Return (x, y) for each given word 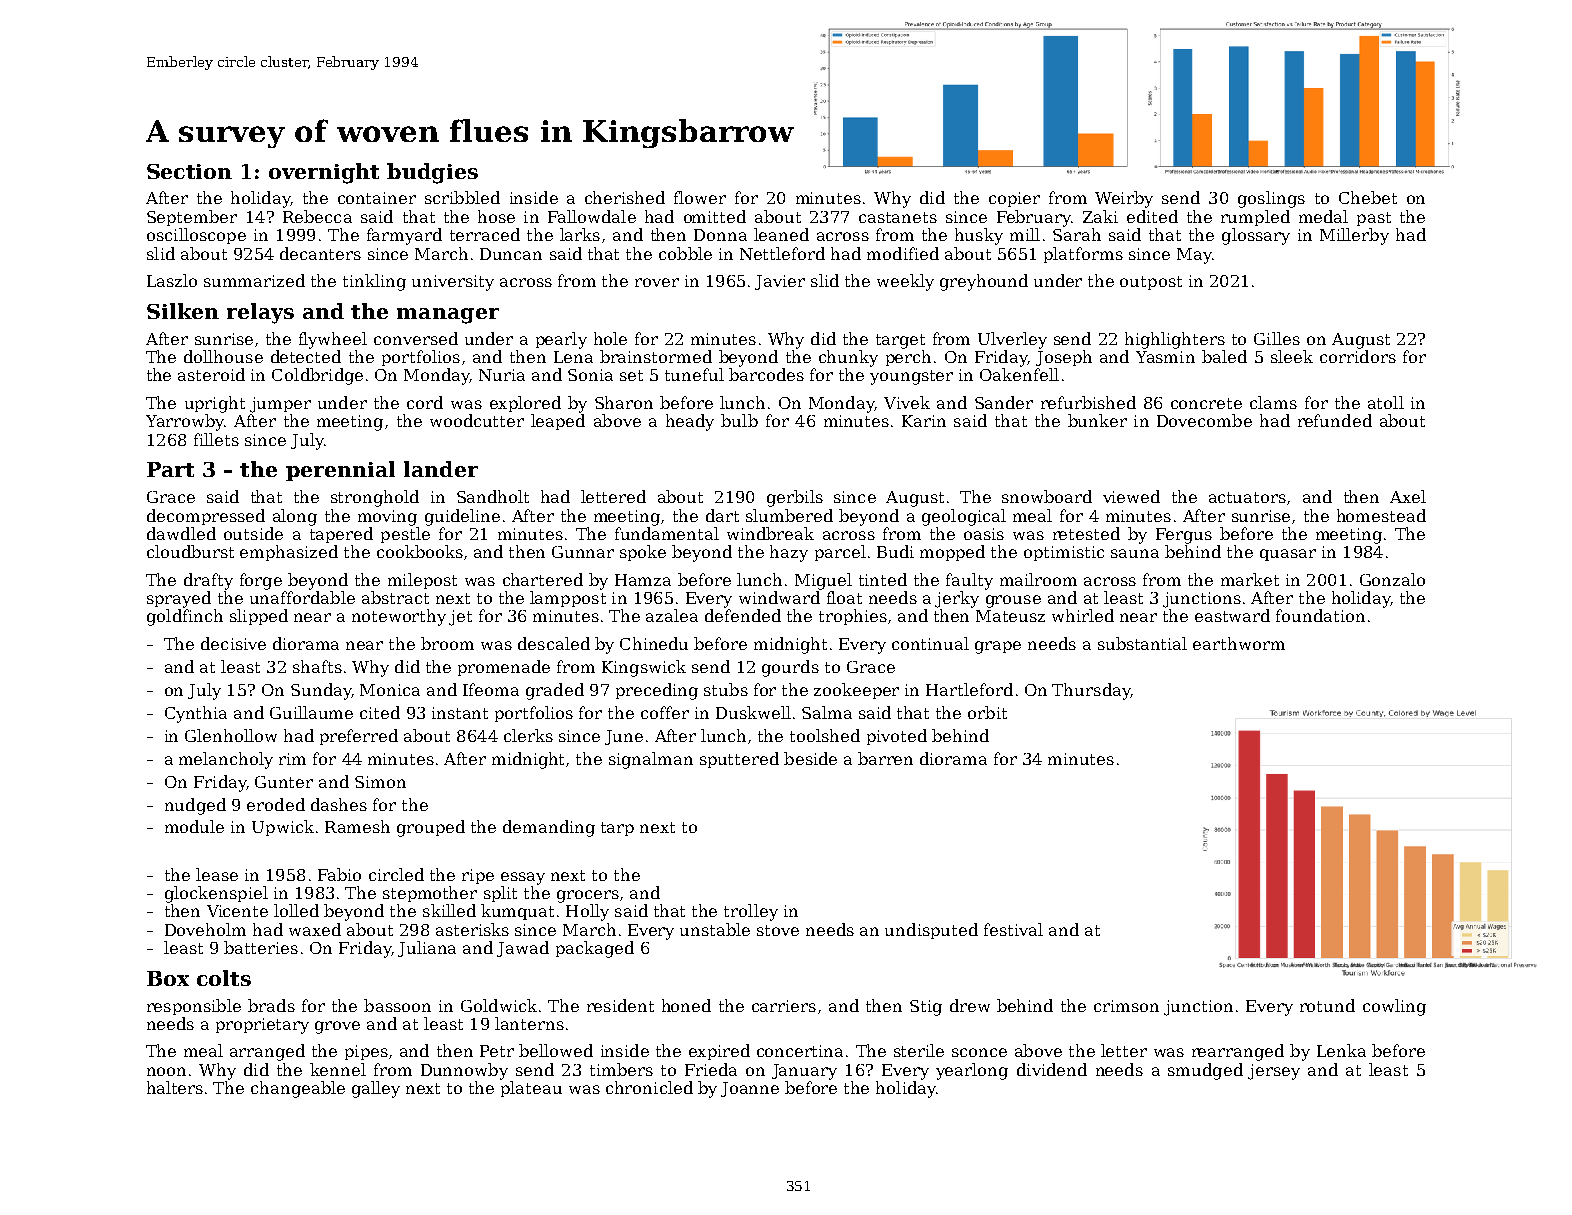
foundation (1320, 615)
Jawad (523, 949)
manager (448, 316)
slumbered (789, 515)
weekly (905, 282)
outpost (1151, 283)
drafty (208, 581)
